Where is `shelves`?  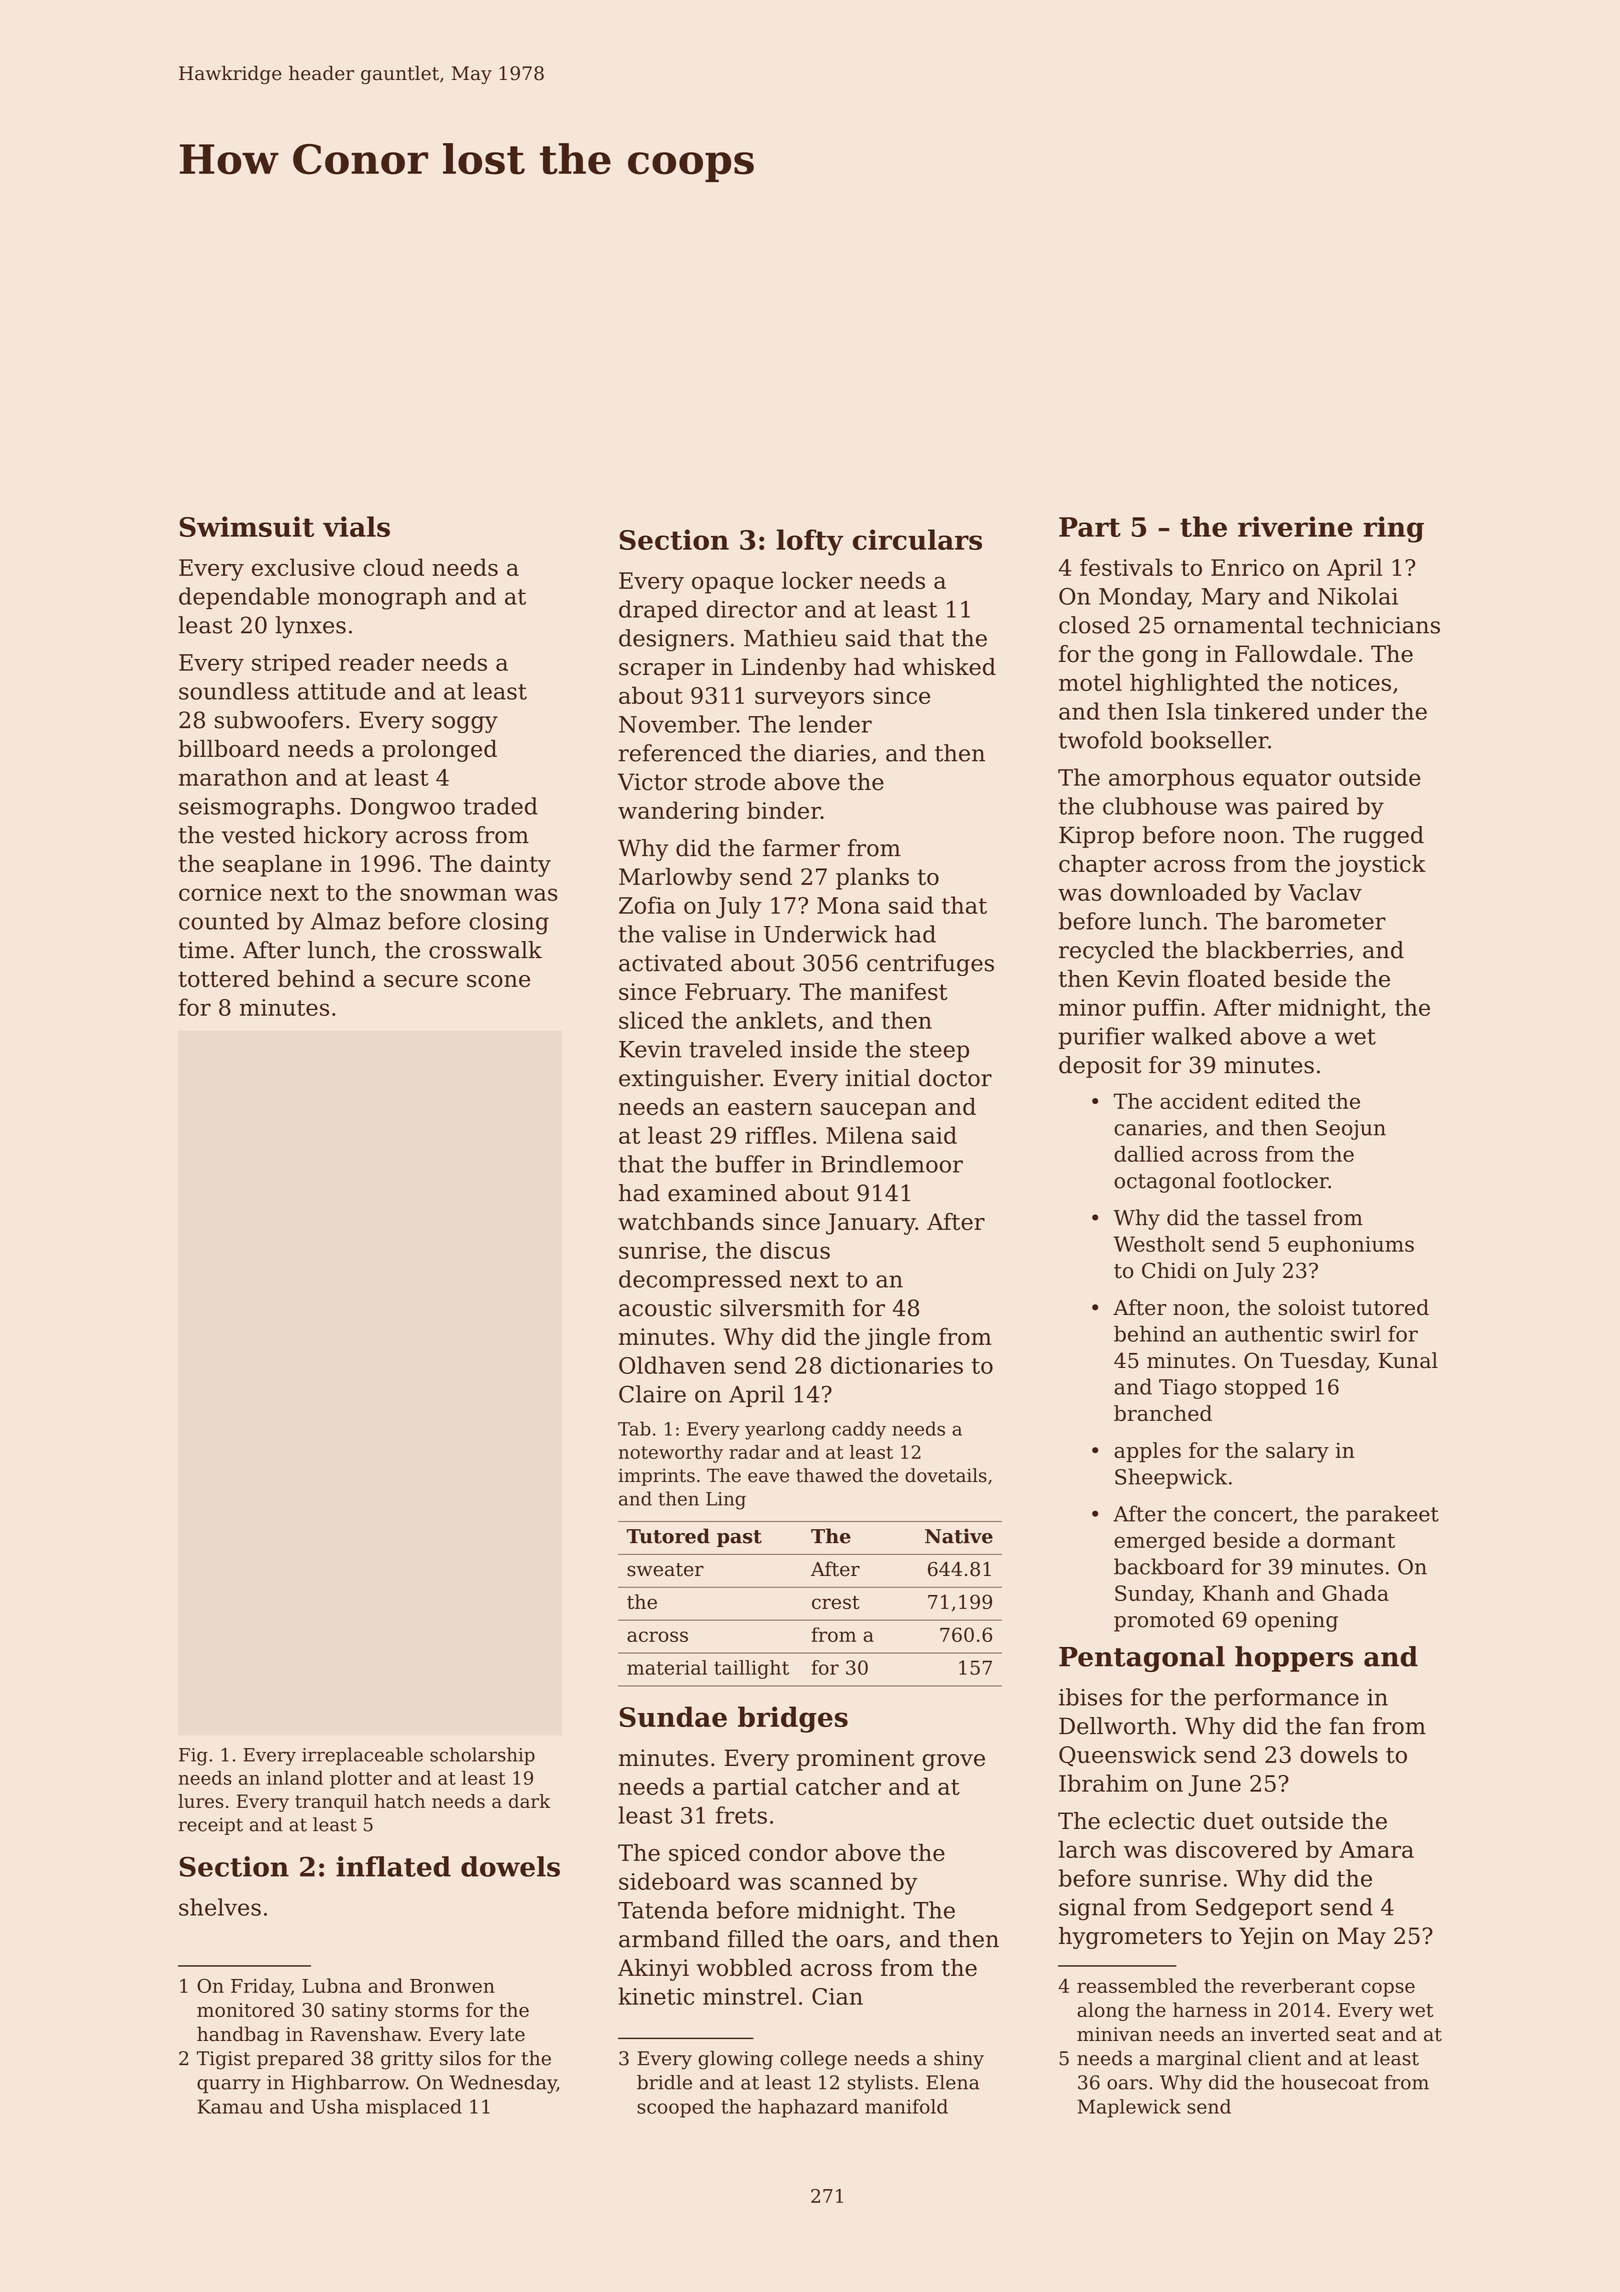
shelves is located at coordinates (220, 1907).
